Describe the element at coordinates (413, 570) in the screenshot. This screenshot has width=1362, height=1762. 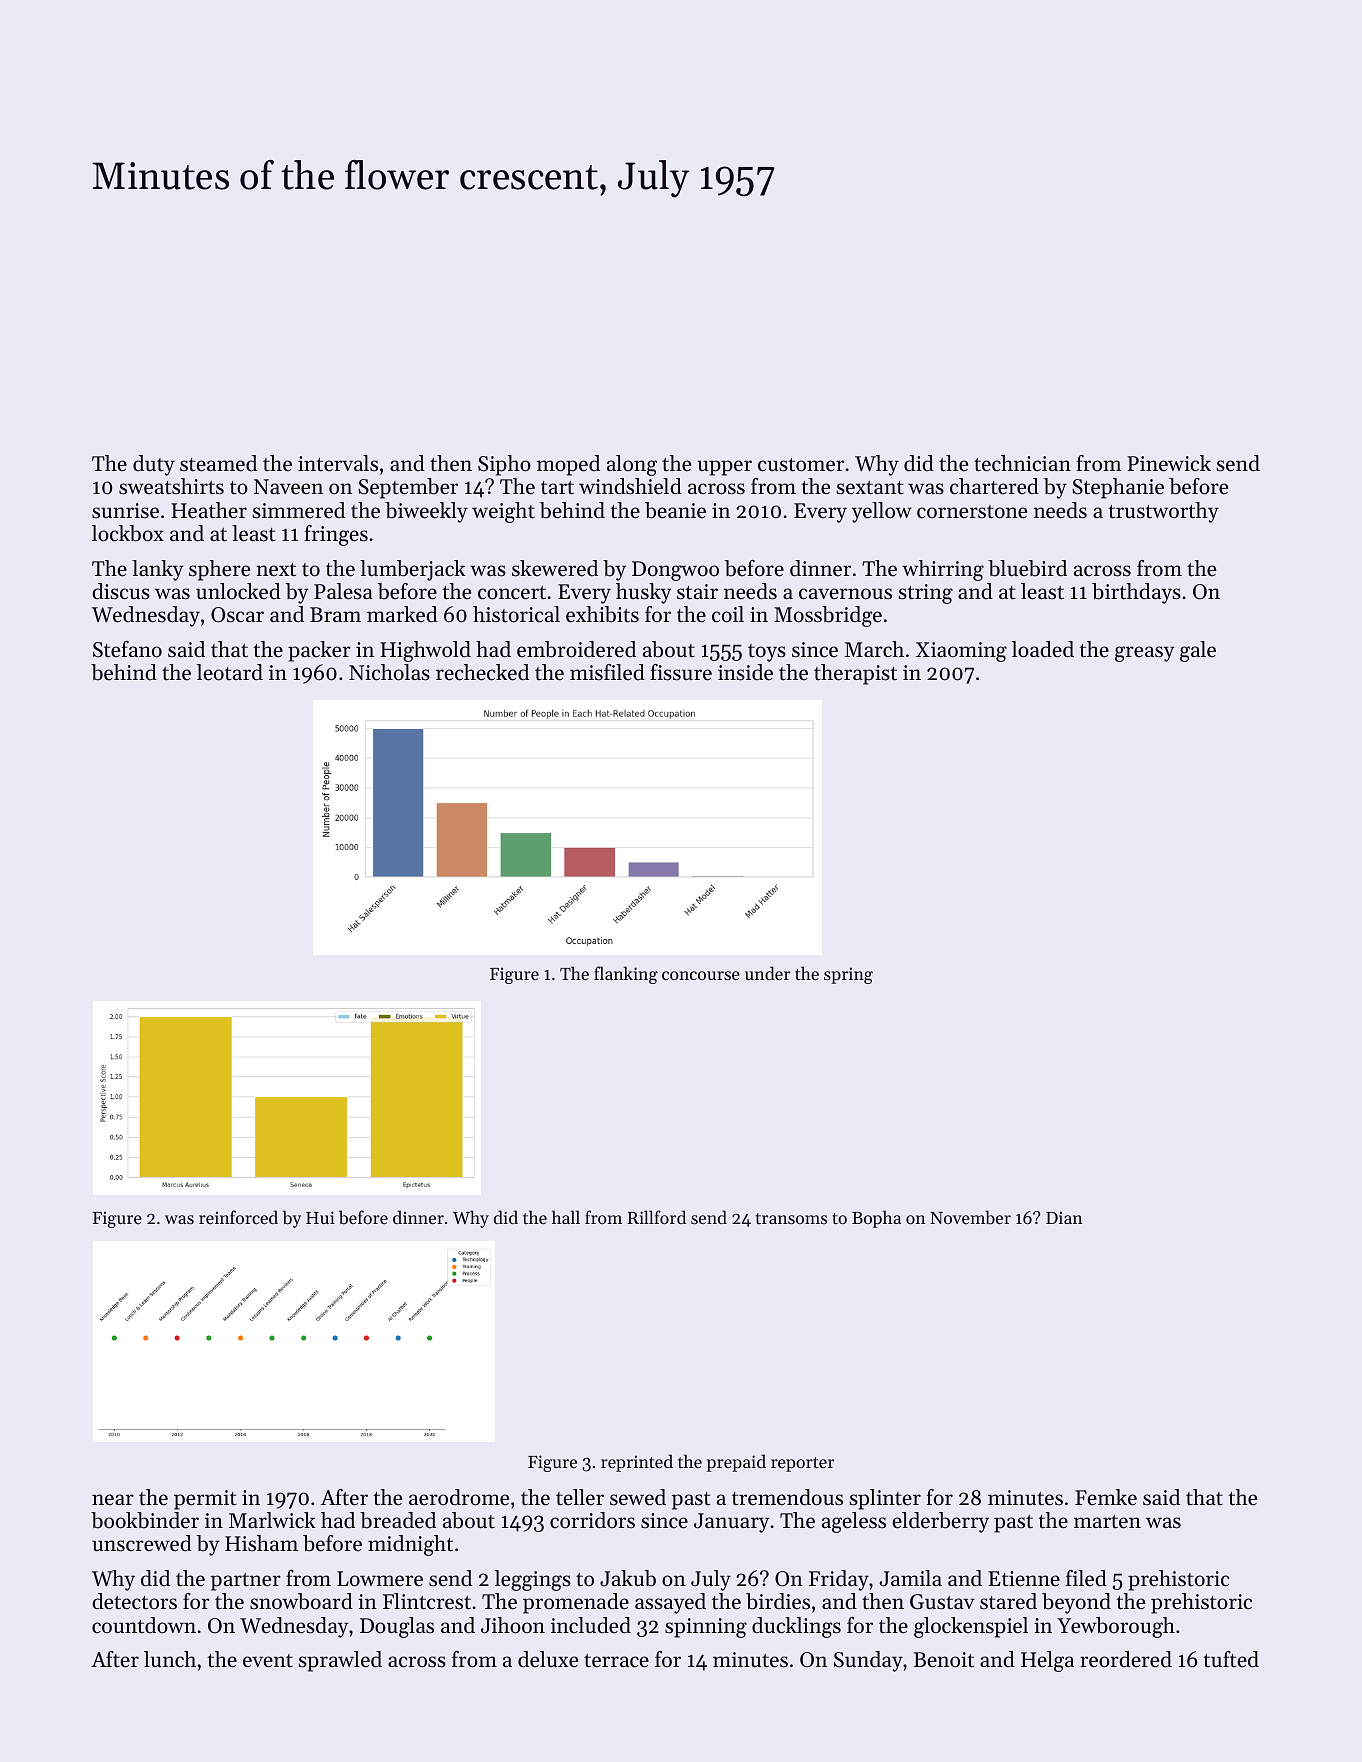
I see `lumberjack` at that location.
